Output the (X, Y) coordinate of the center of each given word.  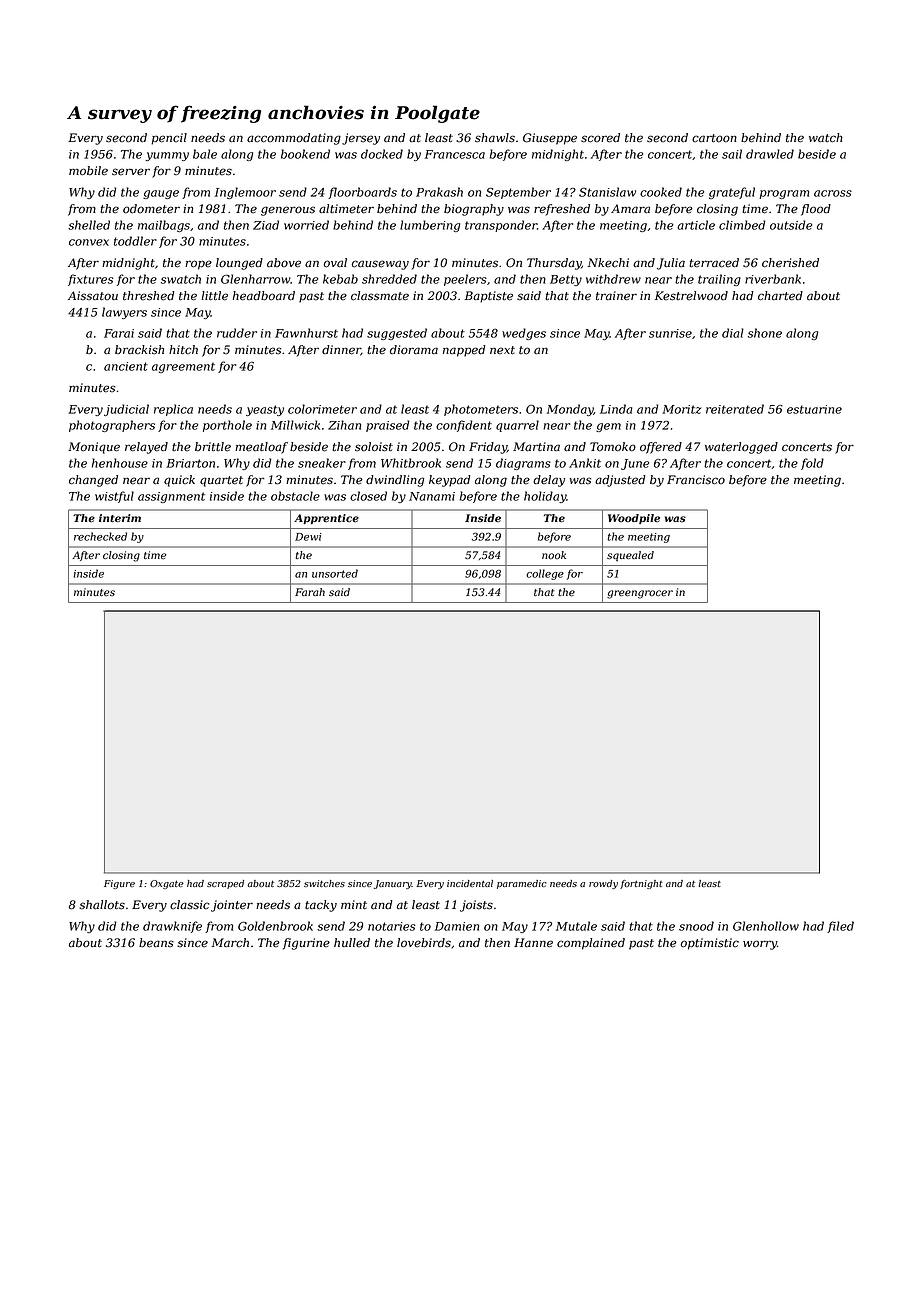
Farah (310, 592)
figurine (306, 944)
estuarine (814, 409)
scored (600, 138)
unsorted (335, 573)
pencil (169, 139)
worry (760, 945)
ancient (126, 366)
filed (840, 927)
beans (156, 943)
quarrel (517, 426)
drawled (770, 154)
